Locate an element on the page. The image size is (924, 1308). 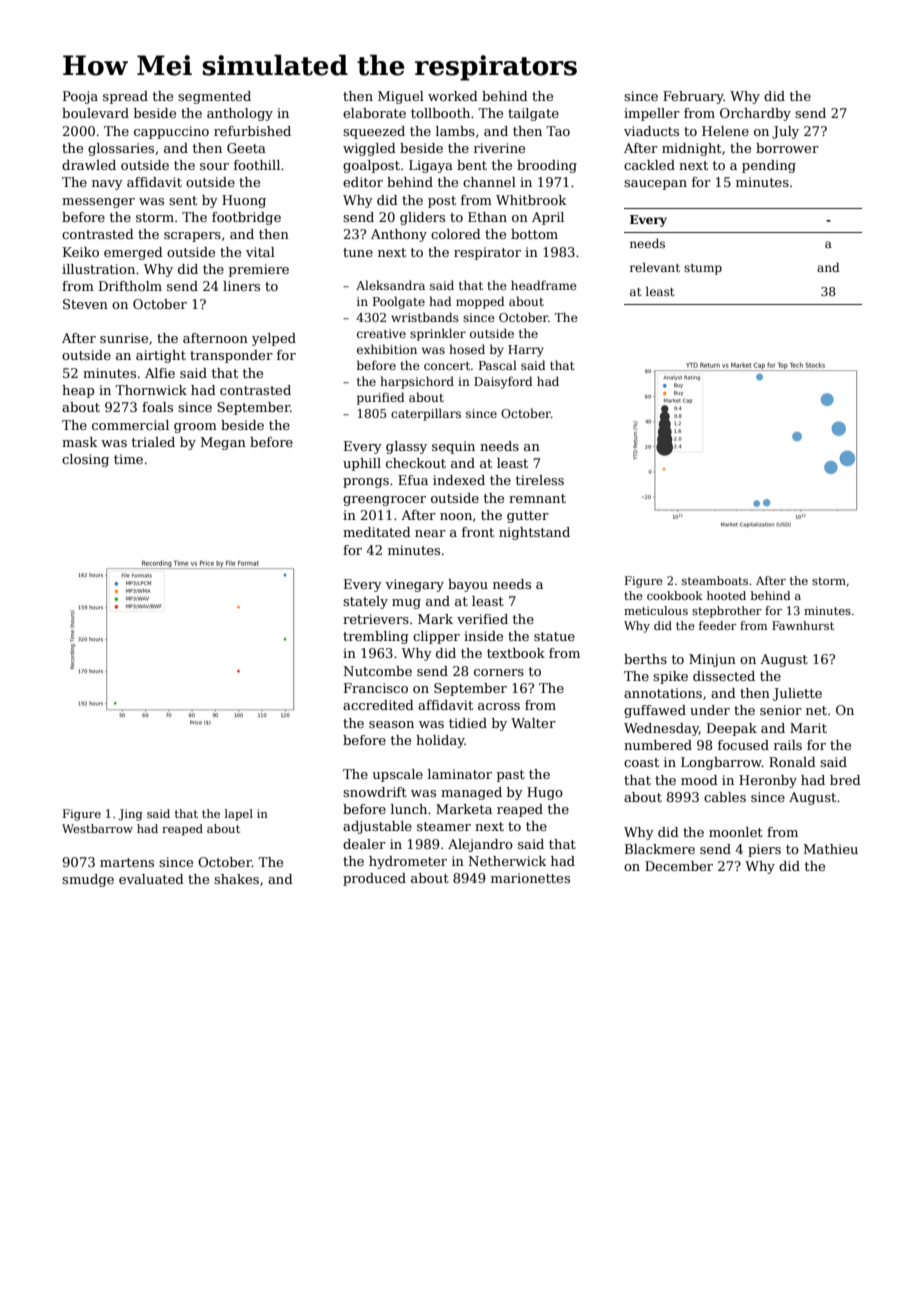
mopped is located at coordinates (480, 302).
